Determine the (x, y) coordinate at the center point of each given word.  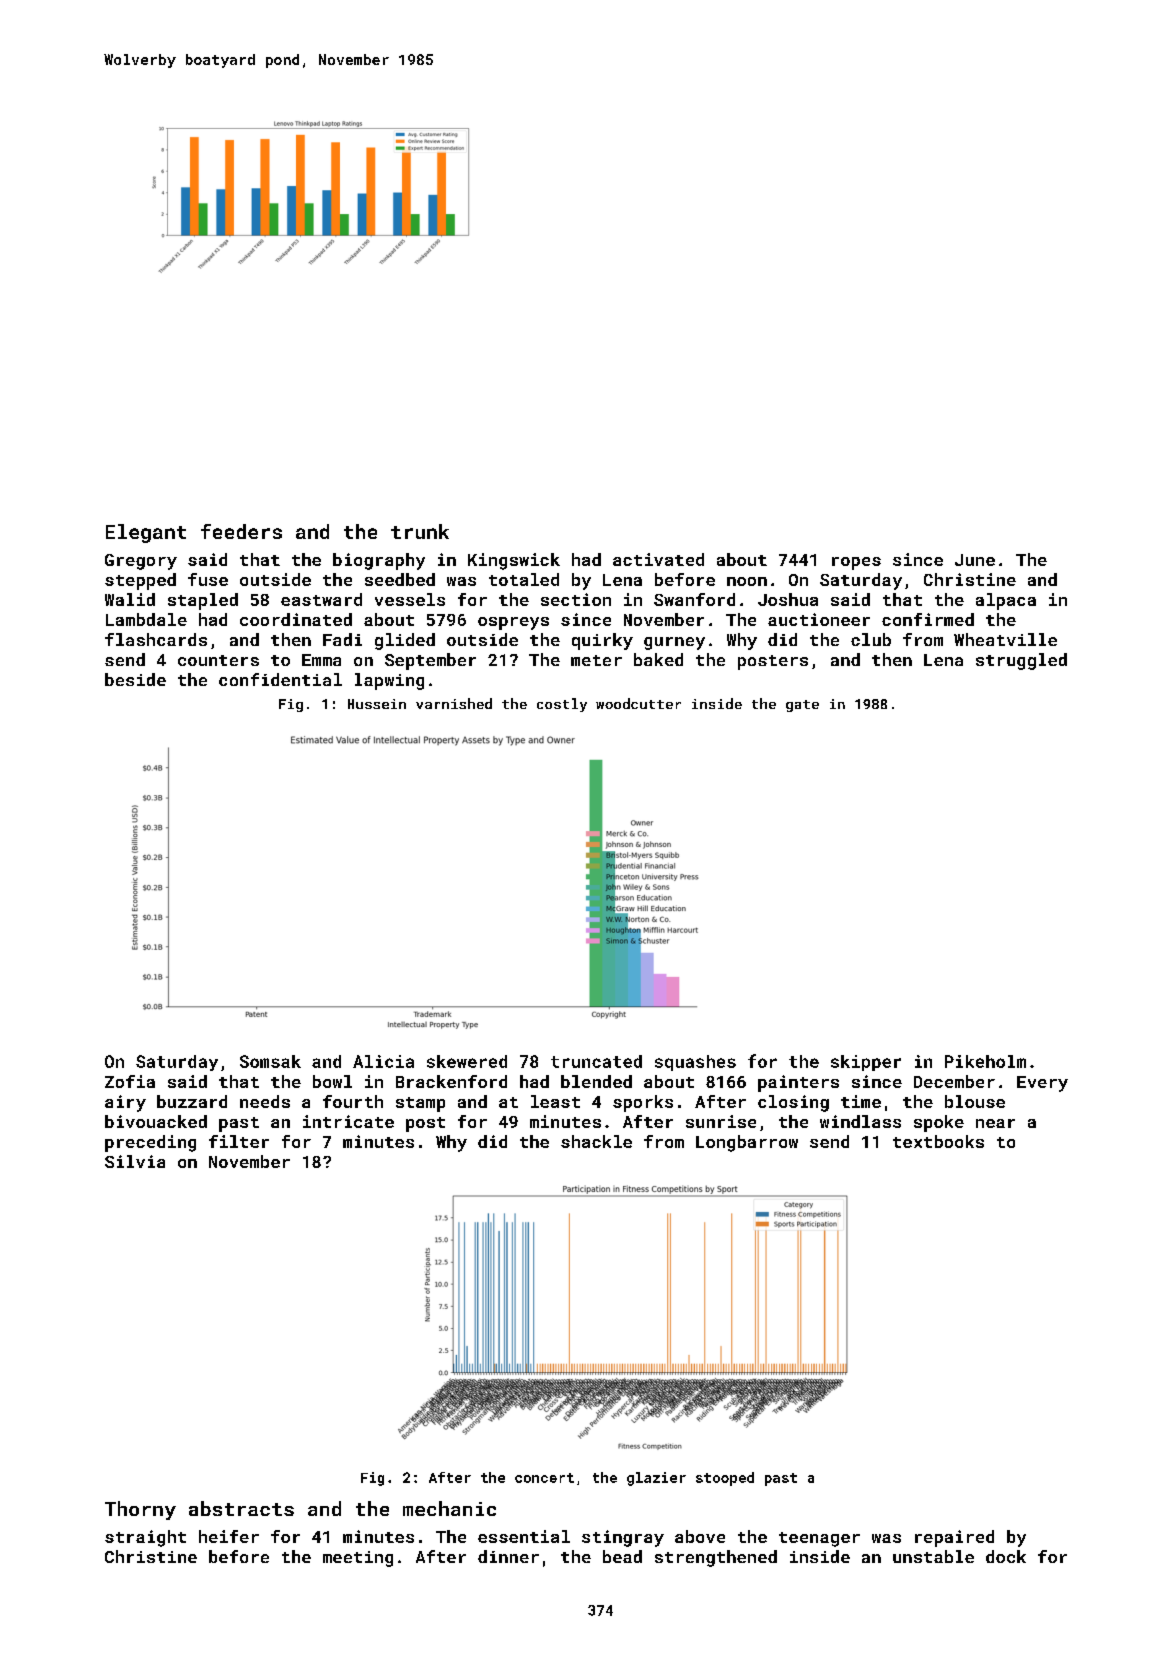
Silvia (135, 1161)
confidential (280, 679)
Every (1042, 1084)
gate (802, 706)
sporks (643, 1103)
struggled (1021, 661)
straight (145, 1538)
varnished (454, 703)
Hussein (377, 704)
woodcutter (638, 703)
